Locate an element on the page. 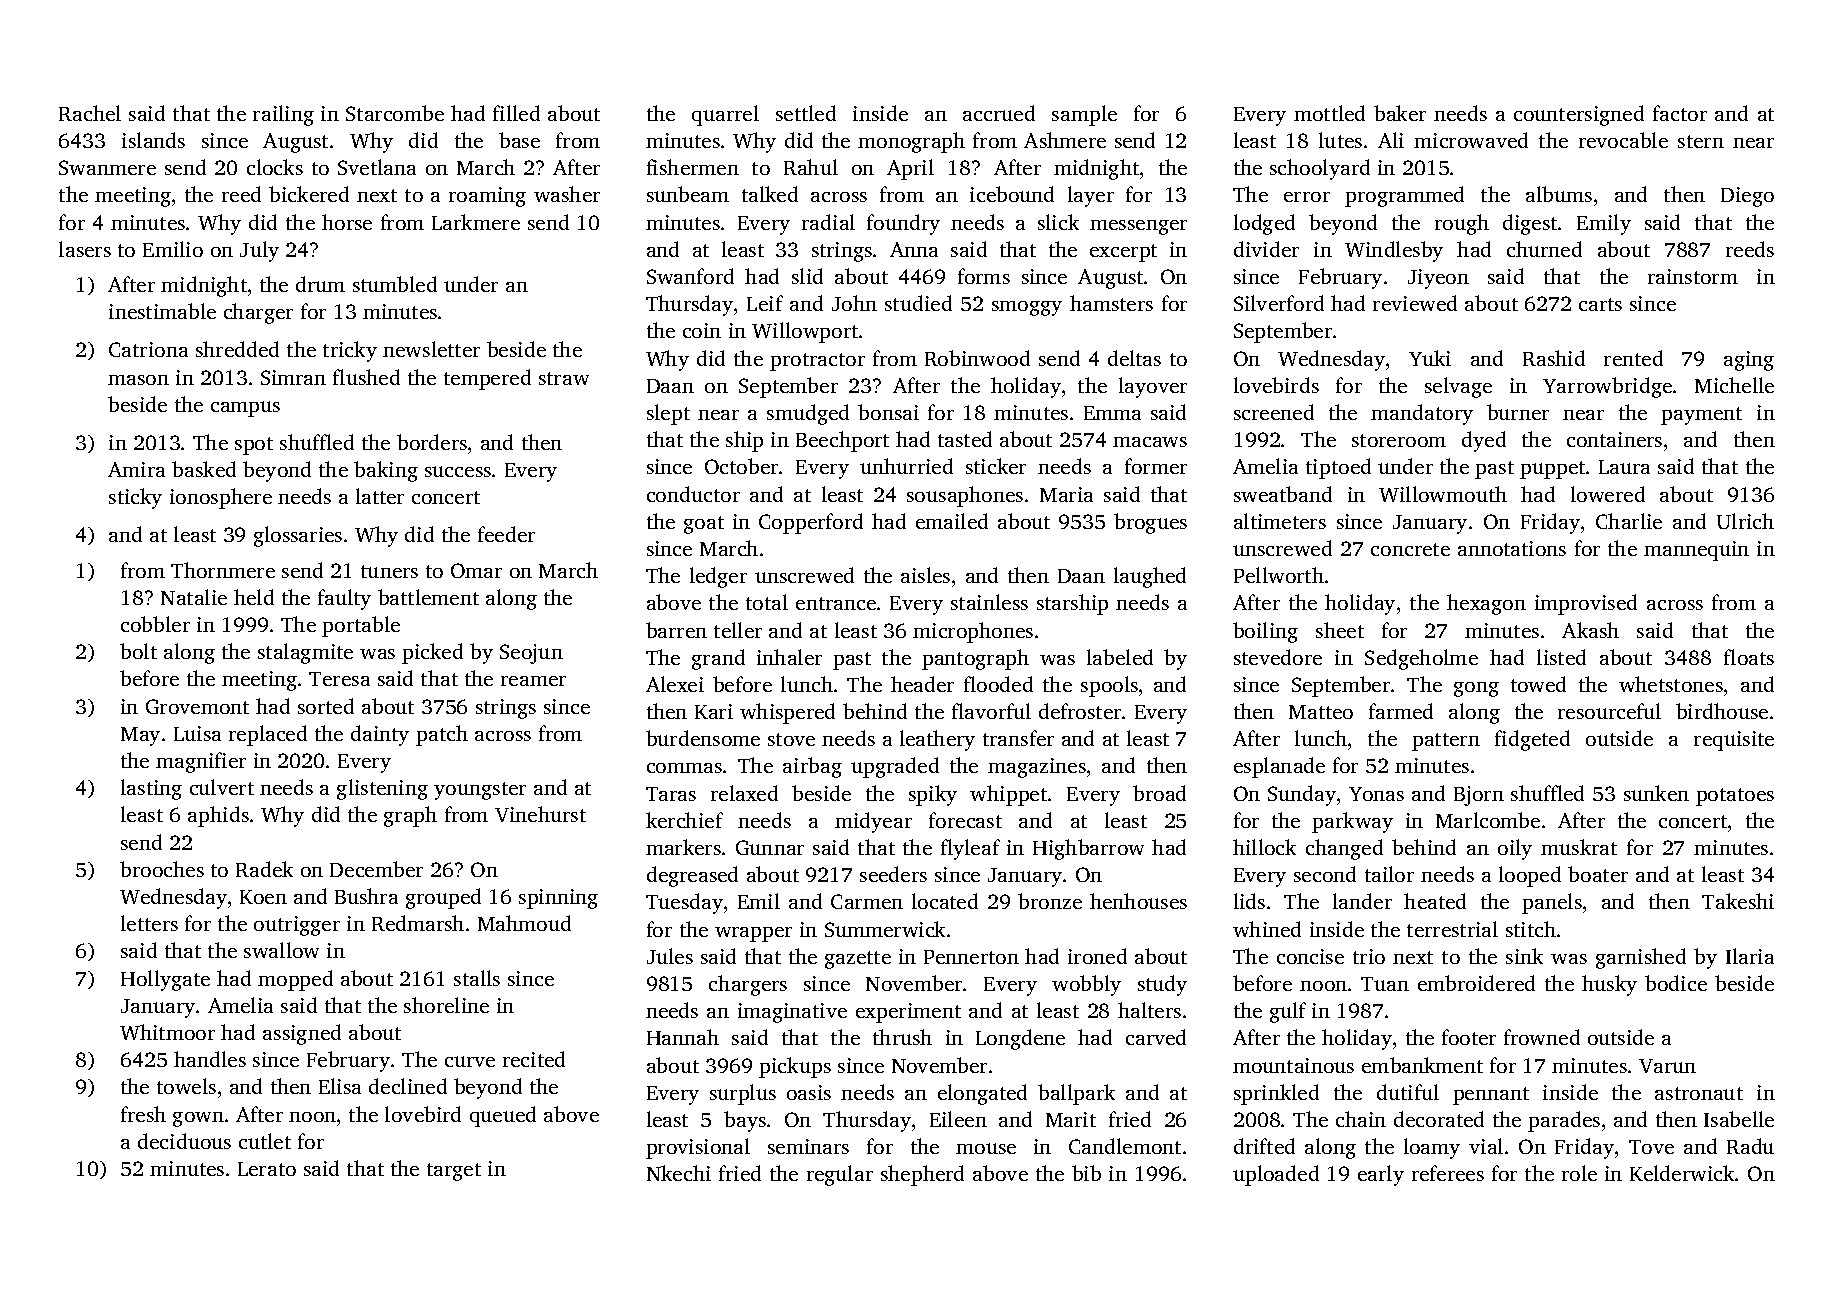  baker is located at coordinates (1400, 113).
